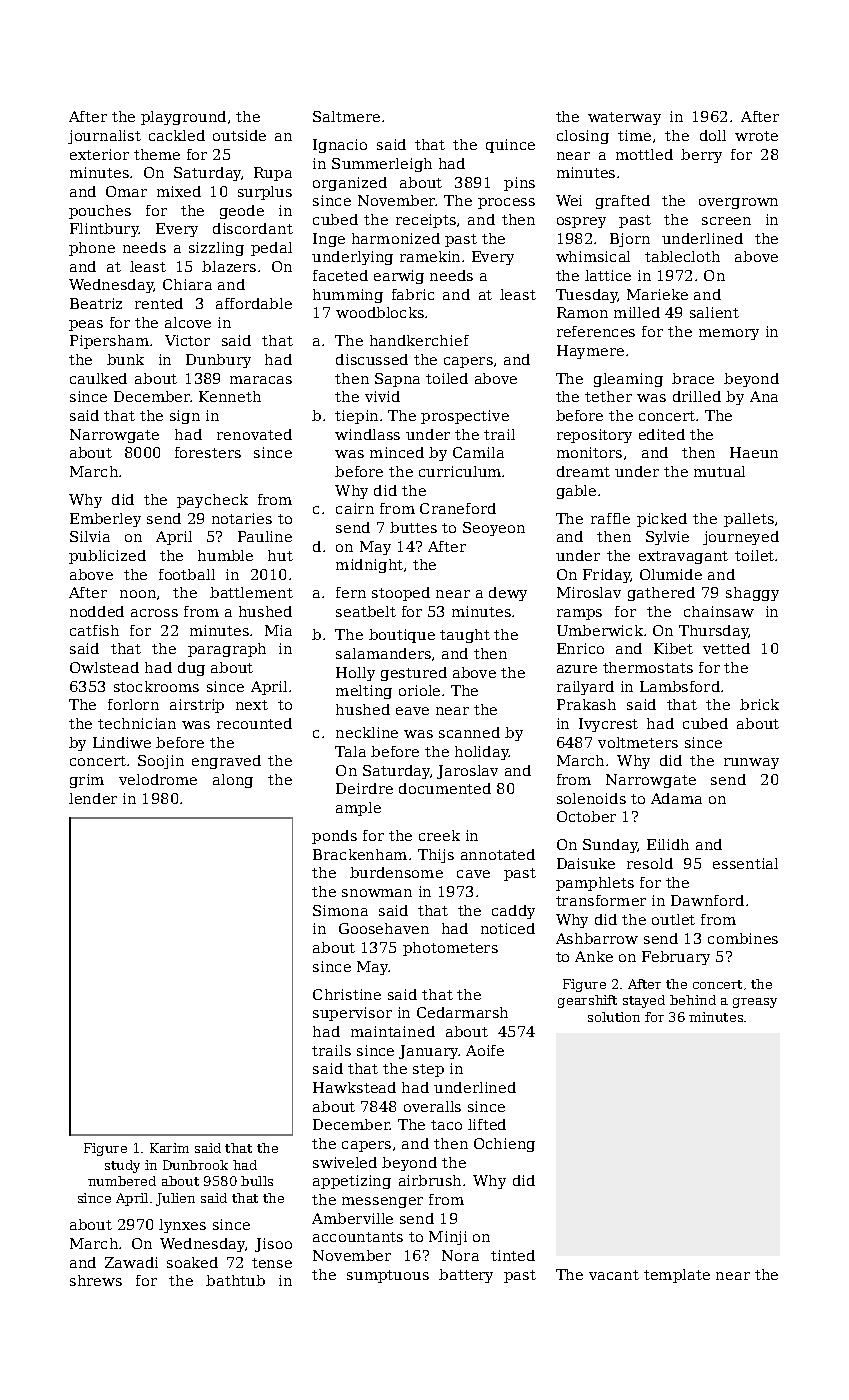  What do you see at coordinates (697, 396) in the screenshot?
I see `drilled` at bounding box center [697, 396].
